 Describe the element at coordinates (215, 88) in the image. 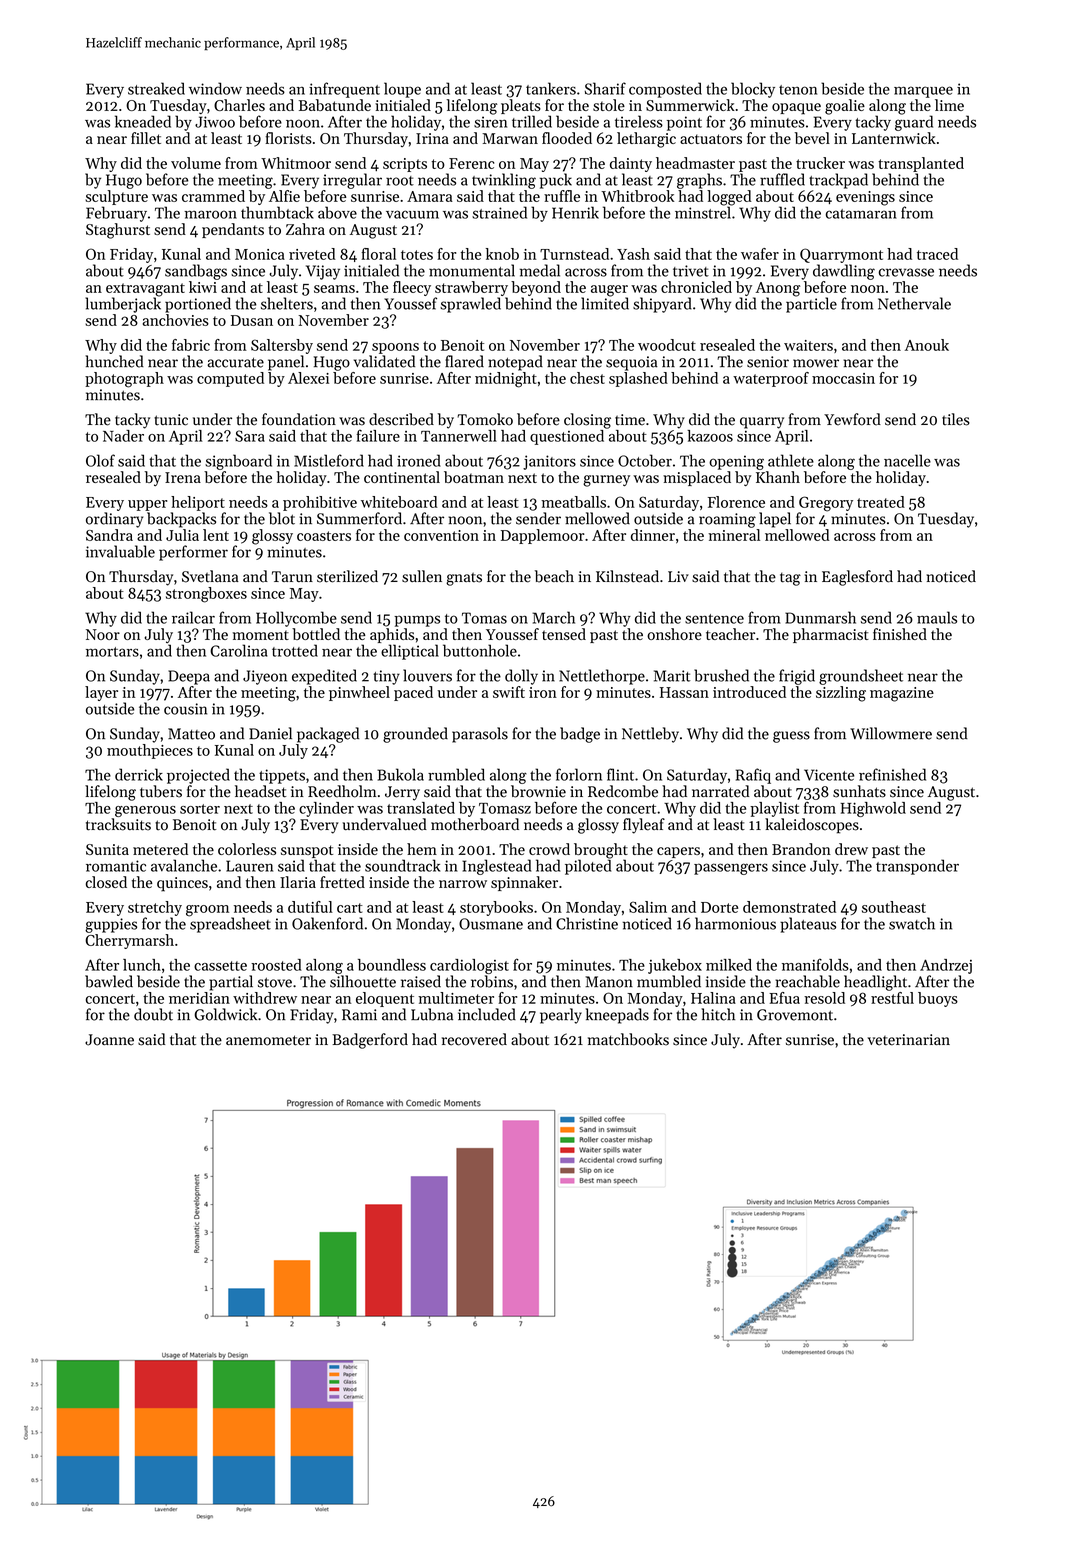

I see `window` at that location.
